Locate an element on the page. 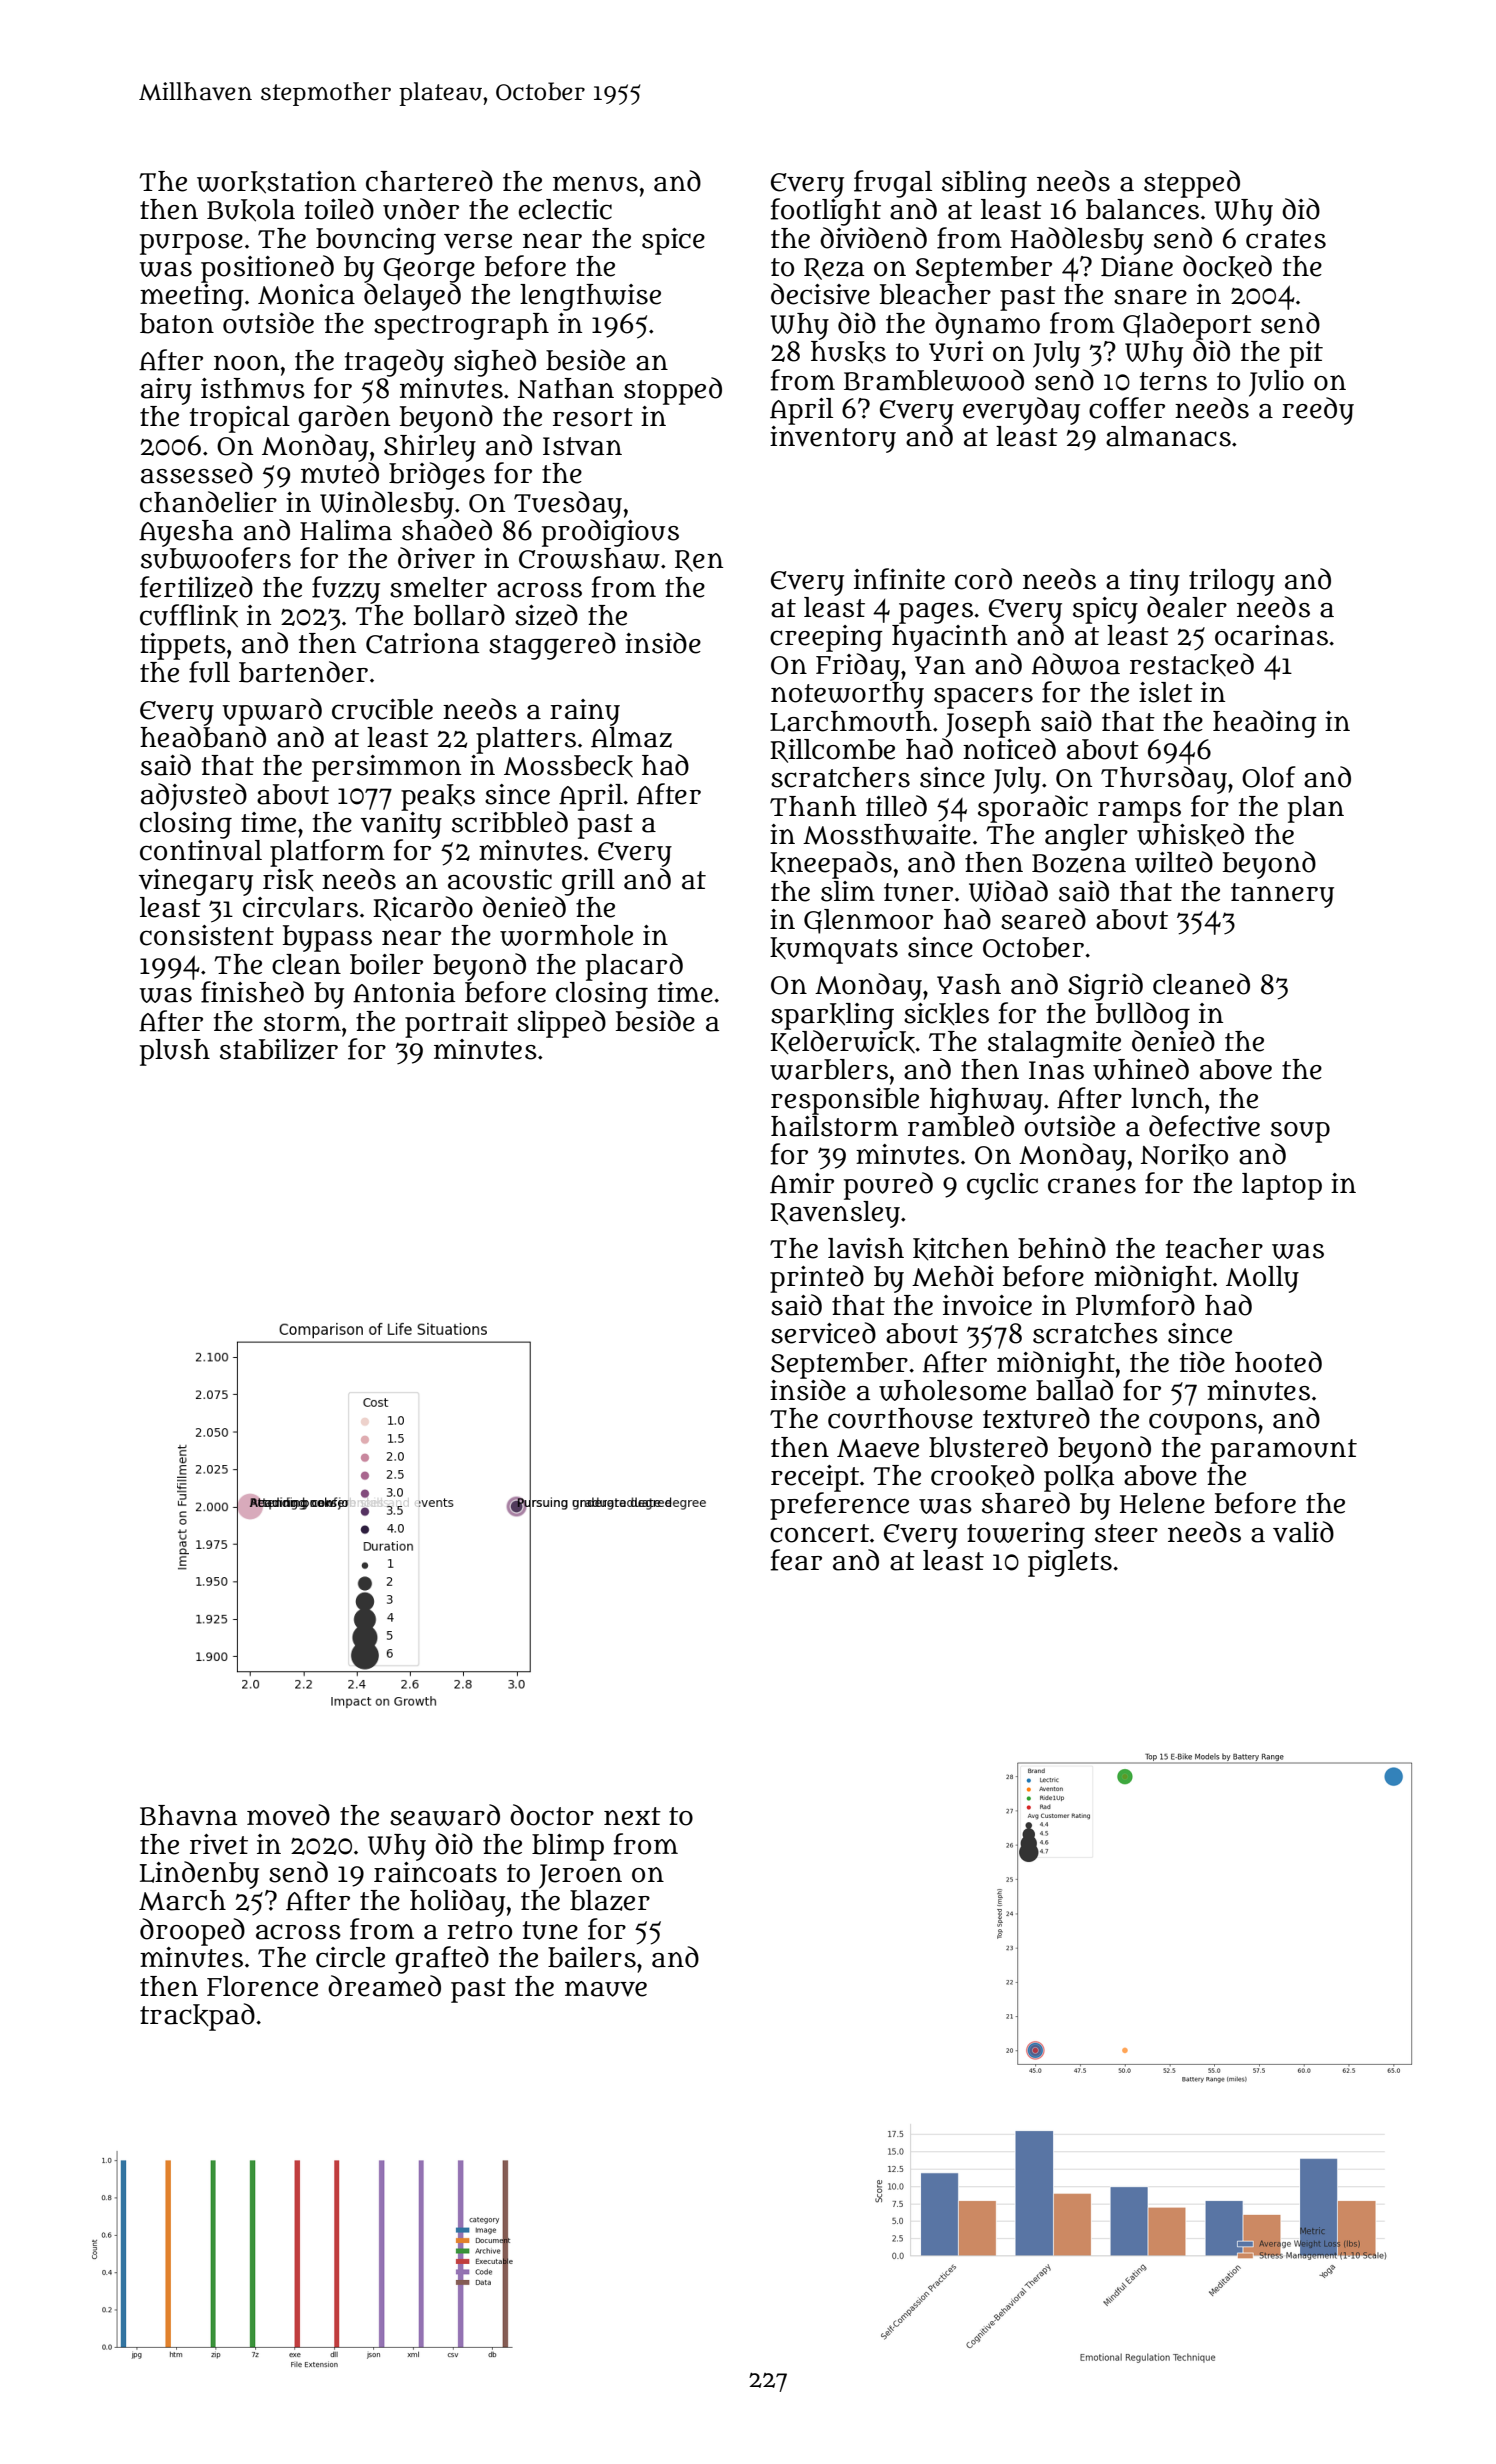  noon is located at coordinates (246, 363).
